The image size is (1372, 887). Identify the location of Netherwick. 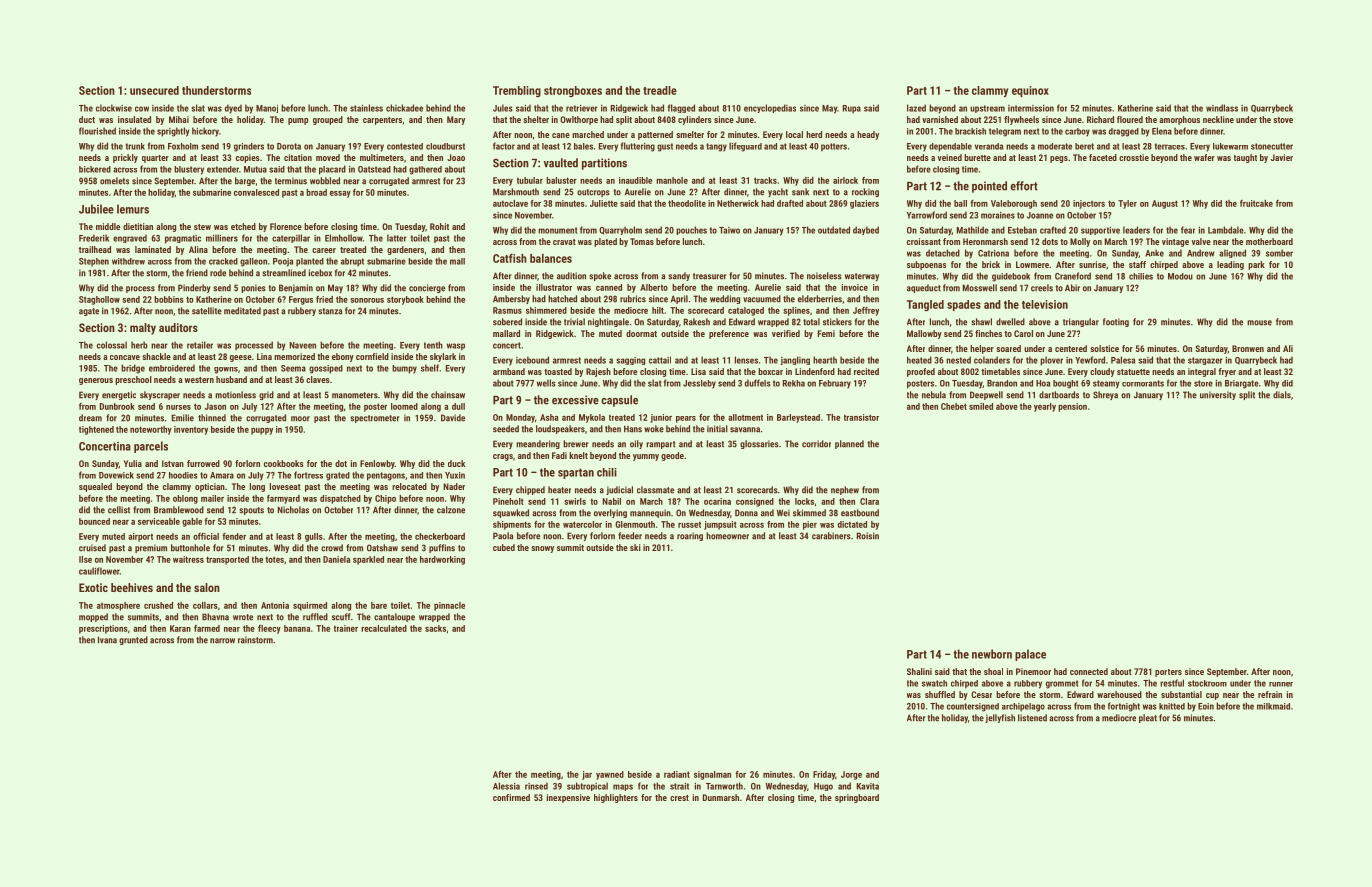
(738, 203).
